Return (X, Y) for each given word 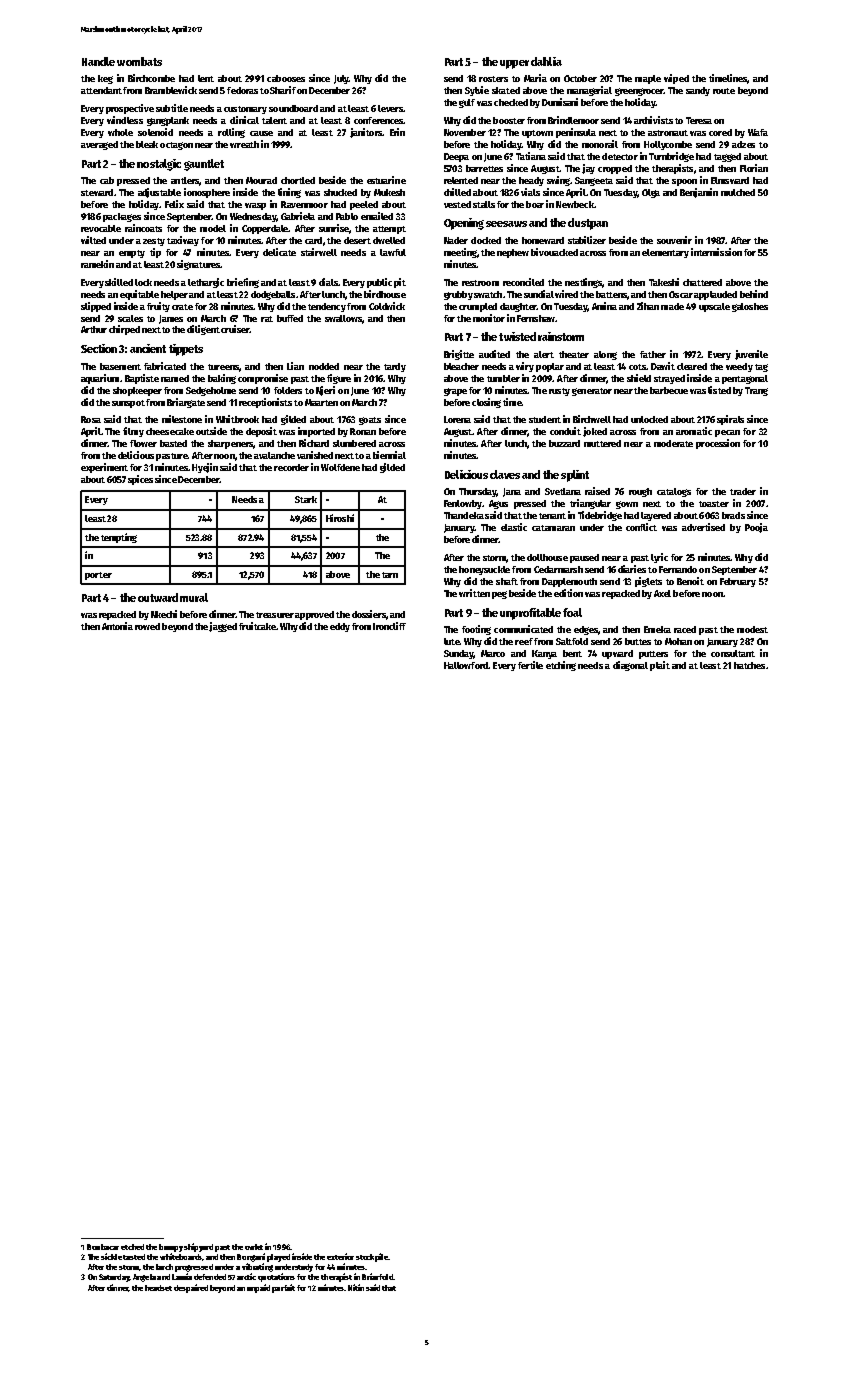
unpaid (258, 1288)
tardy (395, 367)
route (724, 91)
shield (639, 378)
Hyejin (205, 468)
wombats (139, 61)
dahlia (546, 61)
